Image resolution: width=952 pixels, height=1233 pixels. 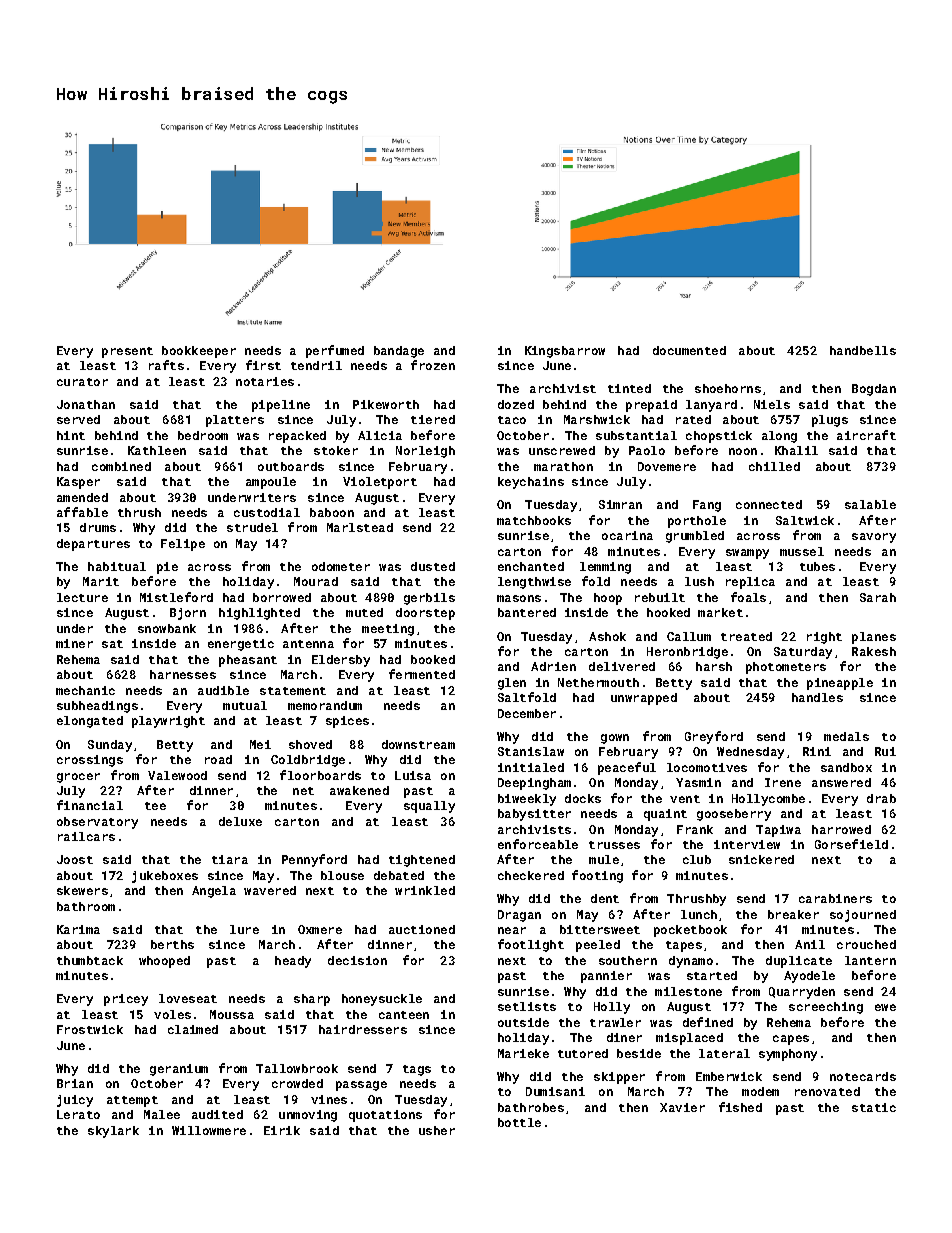 What do you see at coordinates (734, 815) in the screenshot?
I see `gooseberry` at bounding box center [734, 815].
